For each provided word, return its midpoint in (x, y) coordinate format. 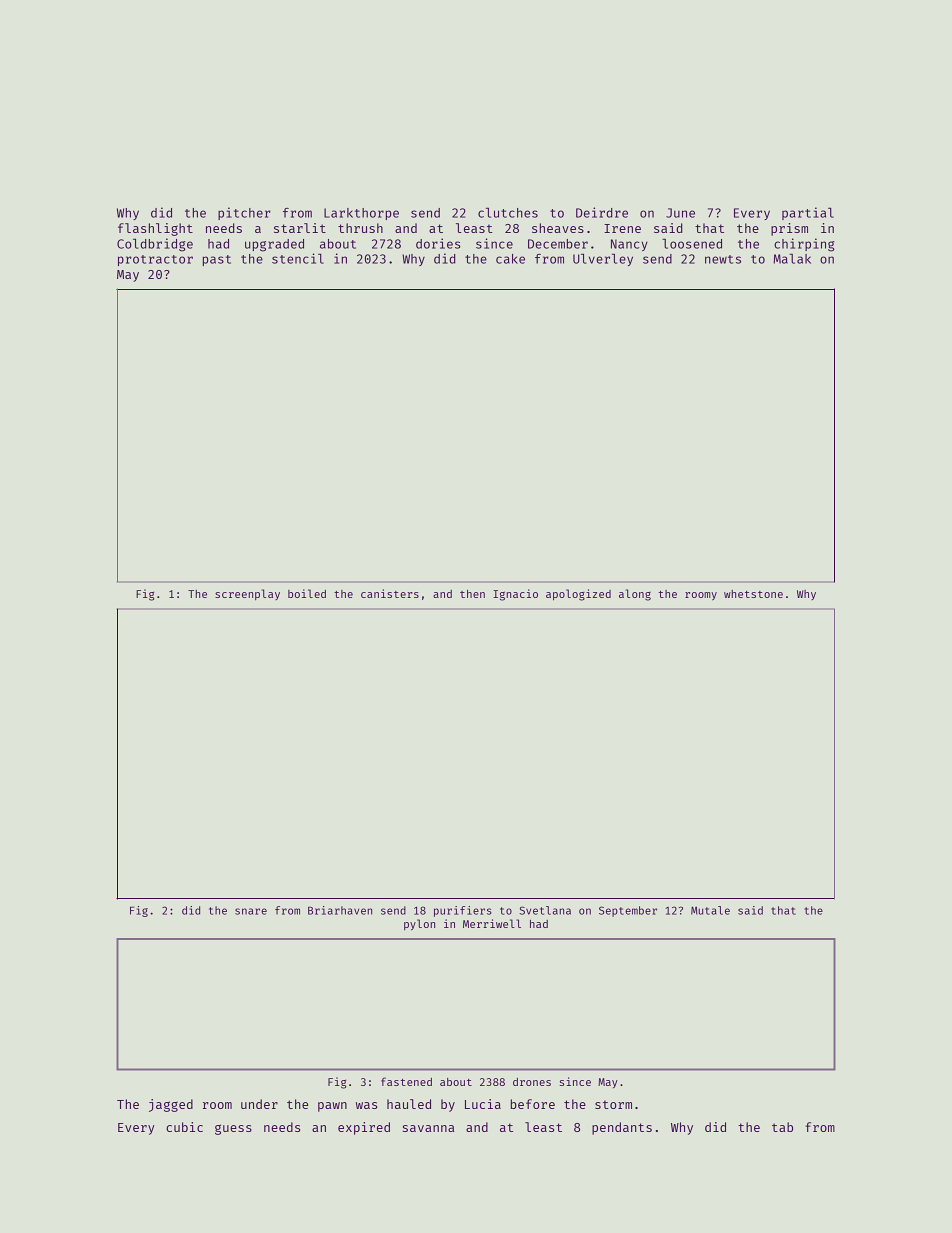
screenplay (247, 594)
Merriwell (492, 923)
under (259, 1104)
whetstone (753, 594)
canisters (390, 593)
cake (510, 259)
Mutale (710, 910)
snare (251, 911)
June (680, 213)
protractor (155, 260)
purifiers (463, 911)
